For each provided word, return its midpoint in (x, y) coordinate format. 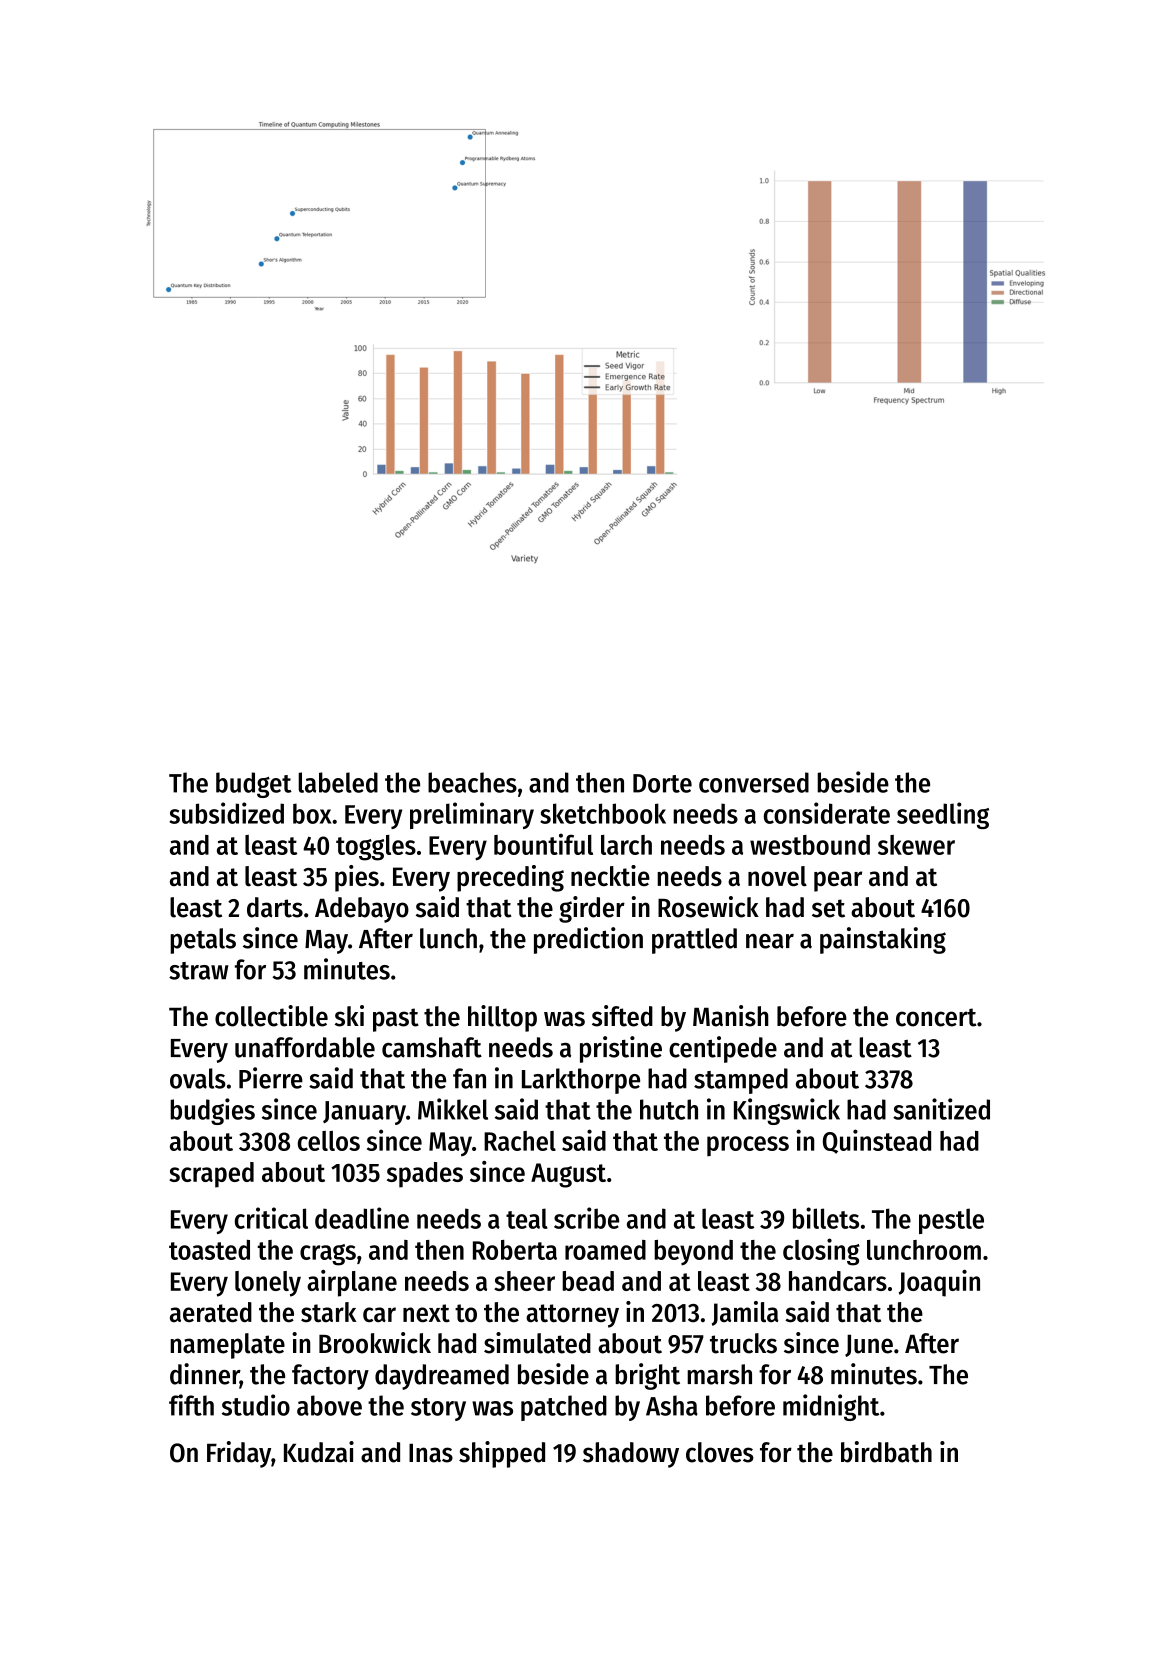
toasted (209, 1250)
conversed (754, 782)
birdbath (886, 1452)
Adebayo (362, 910)
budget (254, 785)
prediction (588, 940)
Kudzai (319, 1452)
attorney (572, 1316)
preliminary (472, 815)
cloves (720, 1452)
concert (936, 1017)
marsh (719, 1374)
